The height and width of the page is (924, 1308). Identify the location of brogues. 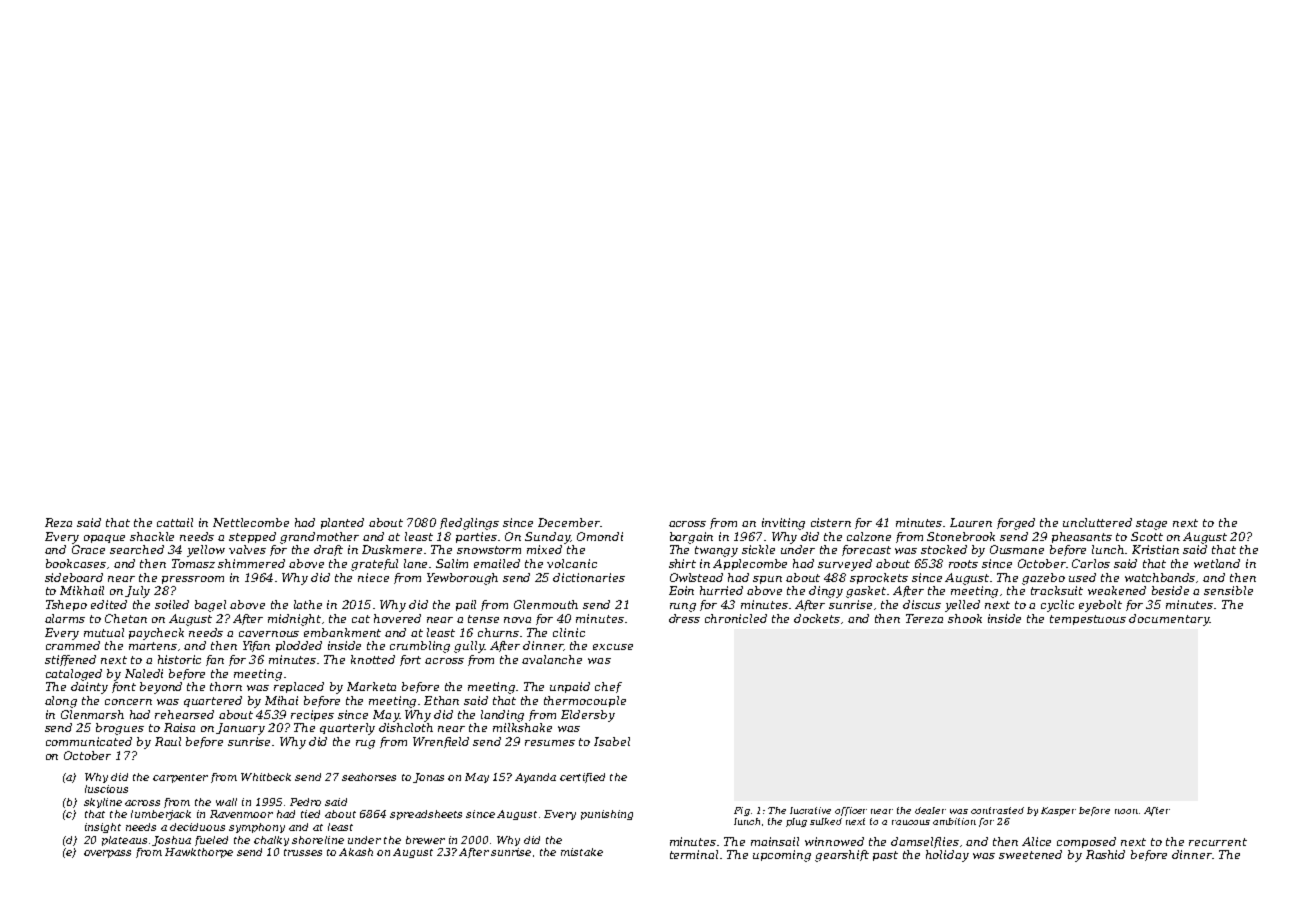
(120, 729).
